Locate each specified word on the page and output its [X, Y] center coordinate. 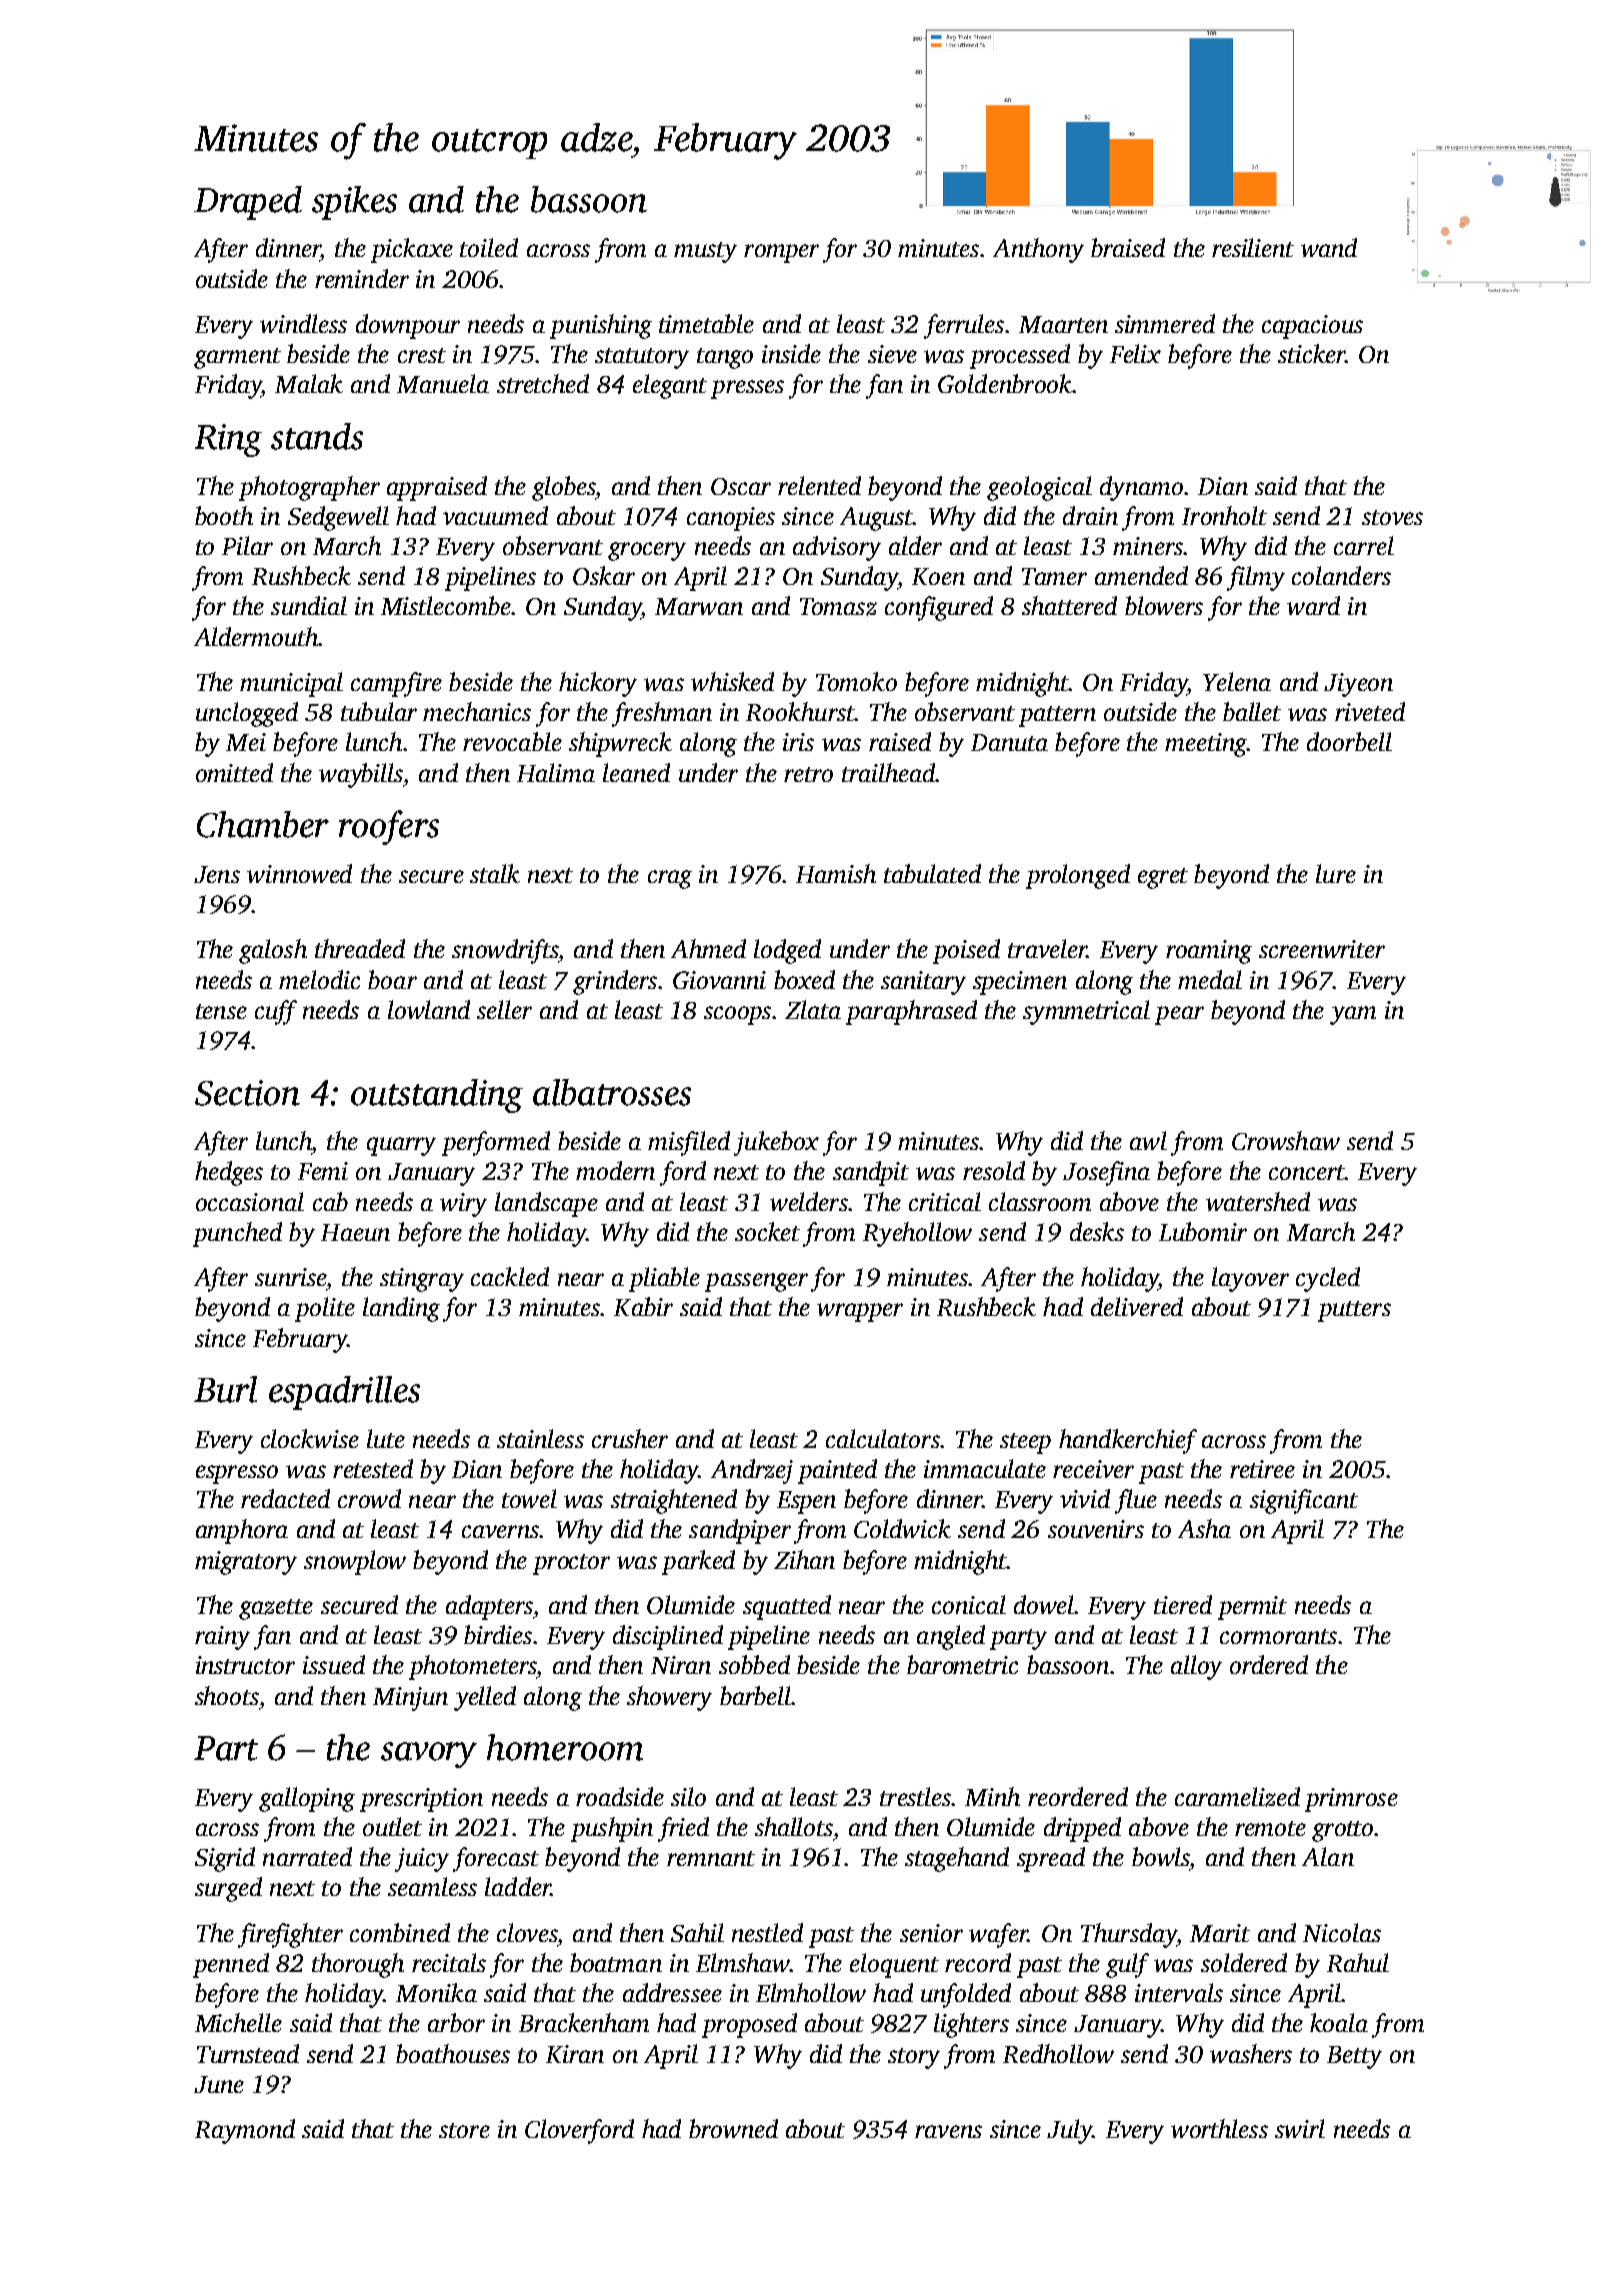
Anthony [1038, 250]
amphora [242, 1531]
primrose [1351, 1800]
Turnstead [248, 2053]
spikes [354, 203]
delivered [1137, 1306]
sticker [1311, 353]
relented [819, 485]
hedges [229, 1173]
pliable [664, 1279]
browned [733, 2128]
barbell [755, 1695]
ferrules [964, 326]
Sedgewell [338, 518]
